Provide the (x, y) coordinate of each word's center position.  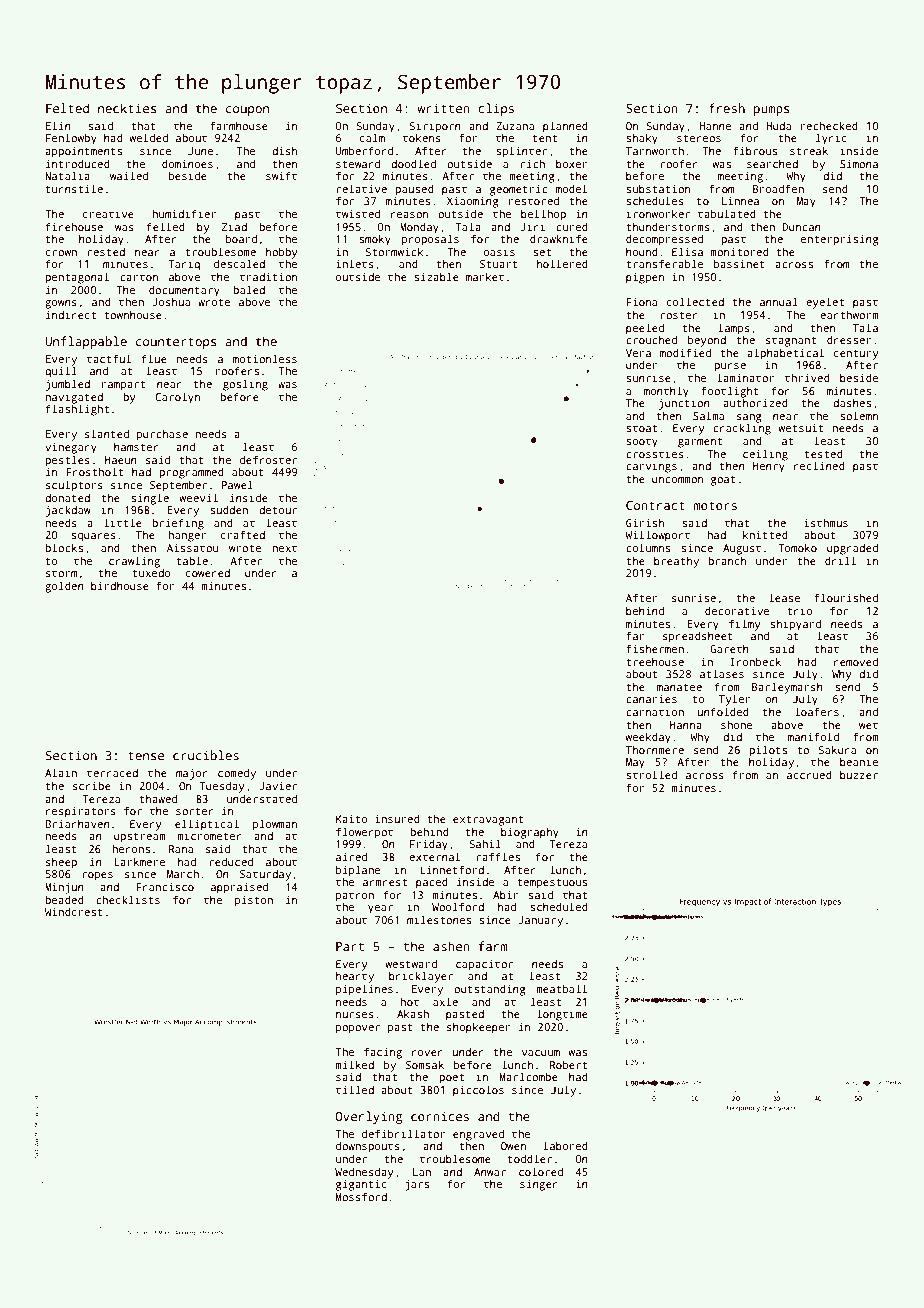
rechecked (829, 125)
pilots (768, 751)
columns (648, 547)
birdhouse (120, 586)
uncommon (677, 480)
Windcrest (74, 912)
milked (354, 1064)
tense (146, 755)
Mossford (361, 1196)
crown (61, 253)
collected (695, 301)
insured (397, 819)
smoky (375, 240)
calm (372, 137)
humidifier (184, 213)
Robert (568, 1064)
